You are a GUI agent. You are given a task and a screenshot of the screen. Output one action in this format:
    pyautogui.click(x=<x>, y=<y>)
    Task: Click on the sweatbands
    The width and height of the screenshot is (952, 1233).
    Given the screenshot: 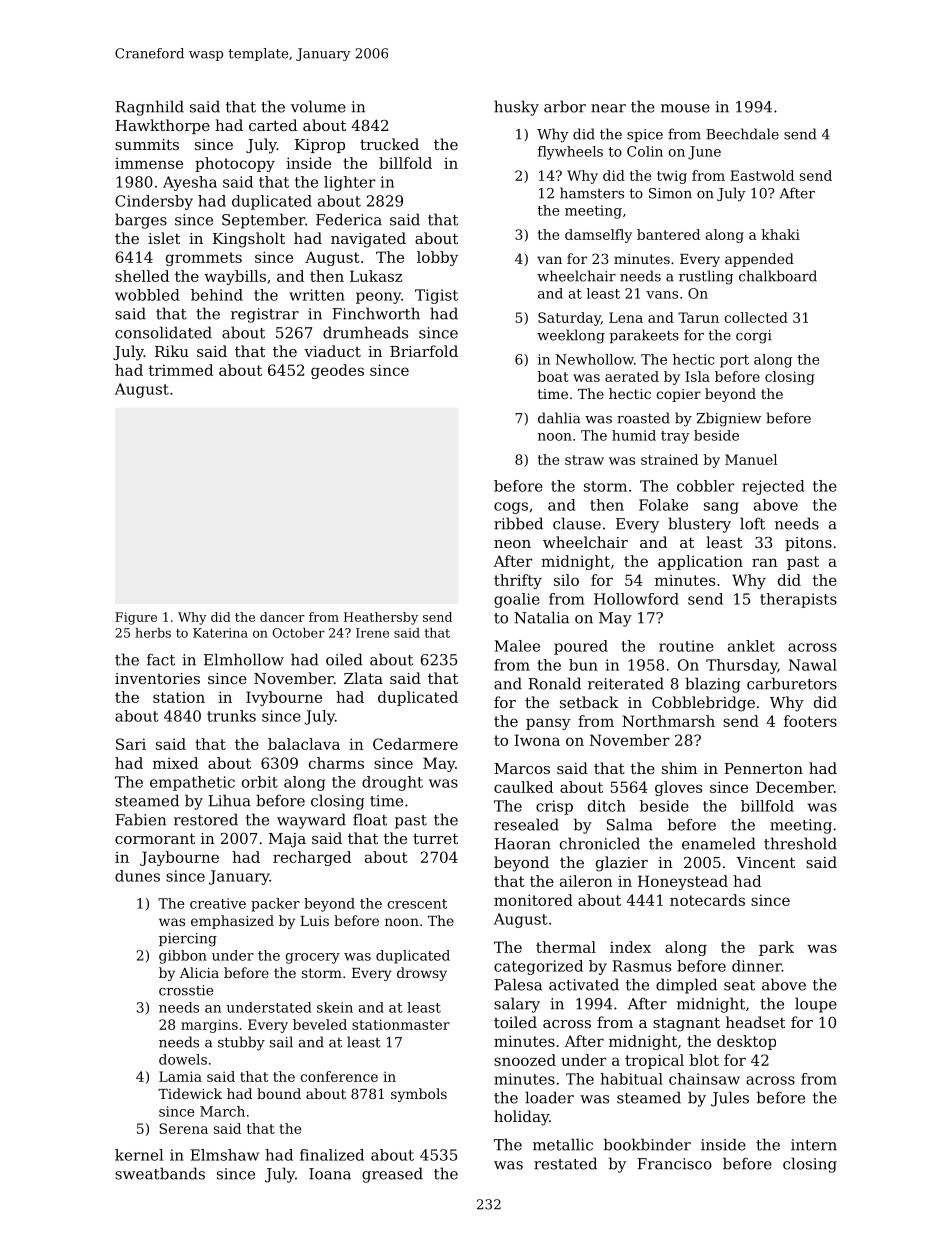 What is the action you would take?
    pyautogui.click(x=160, y=1173)
